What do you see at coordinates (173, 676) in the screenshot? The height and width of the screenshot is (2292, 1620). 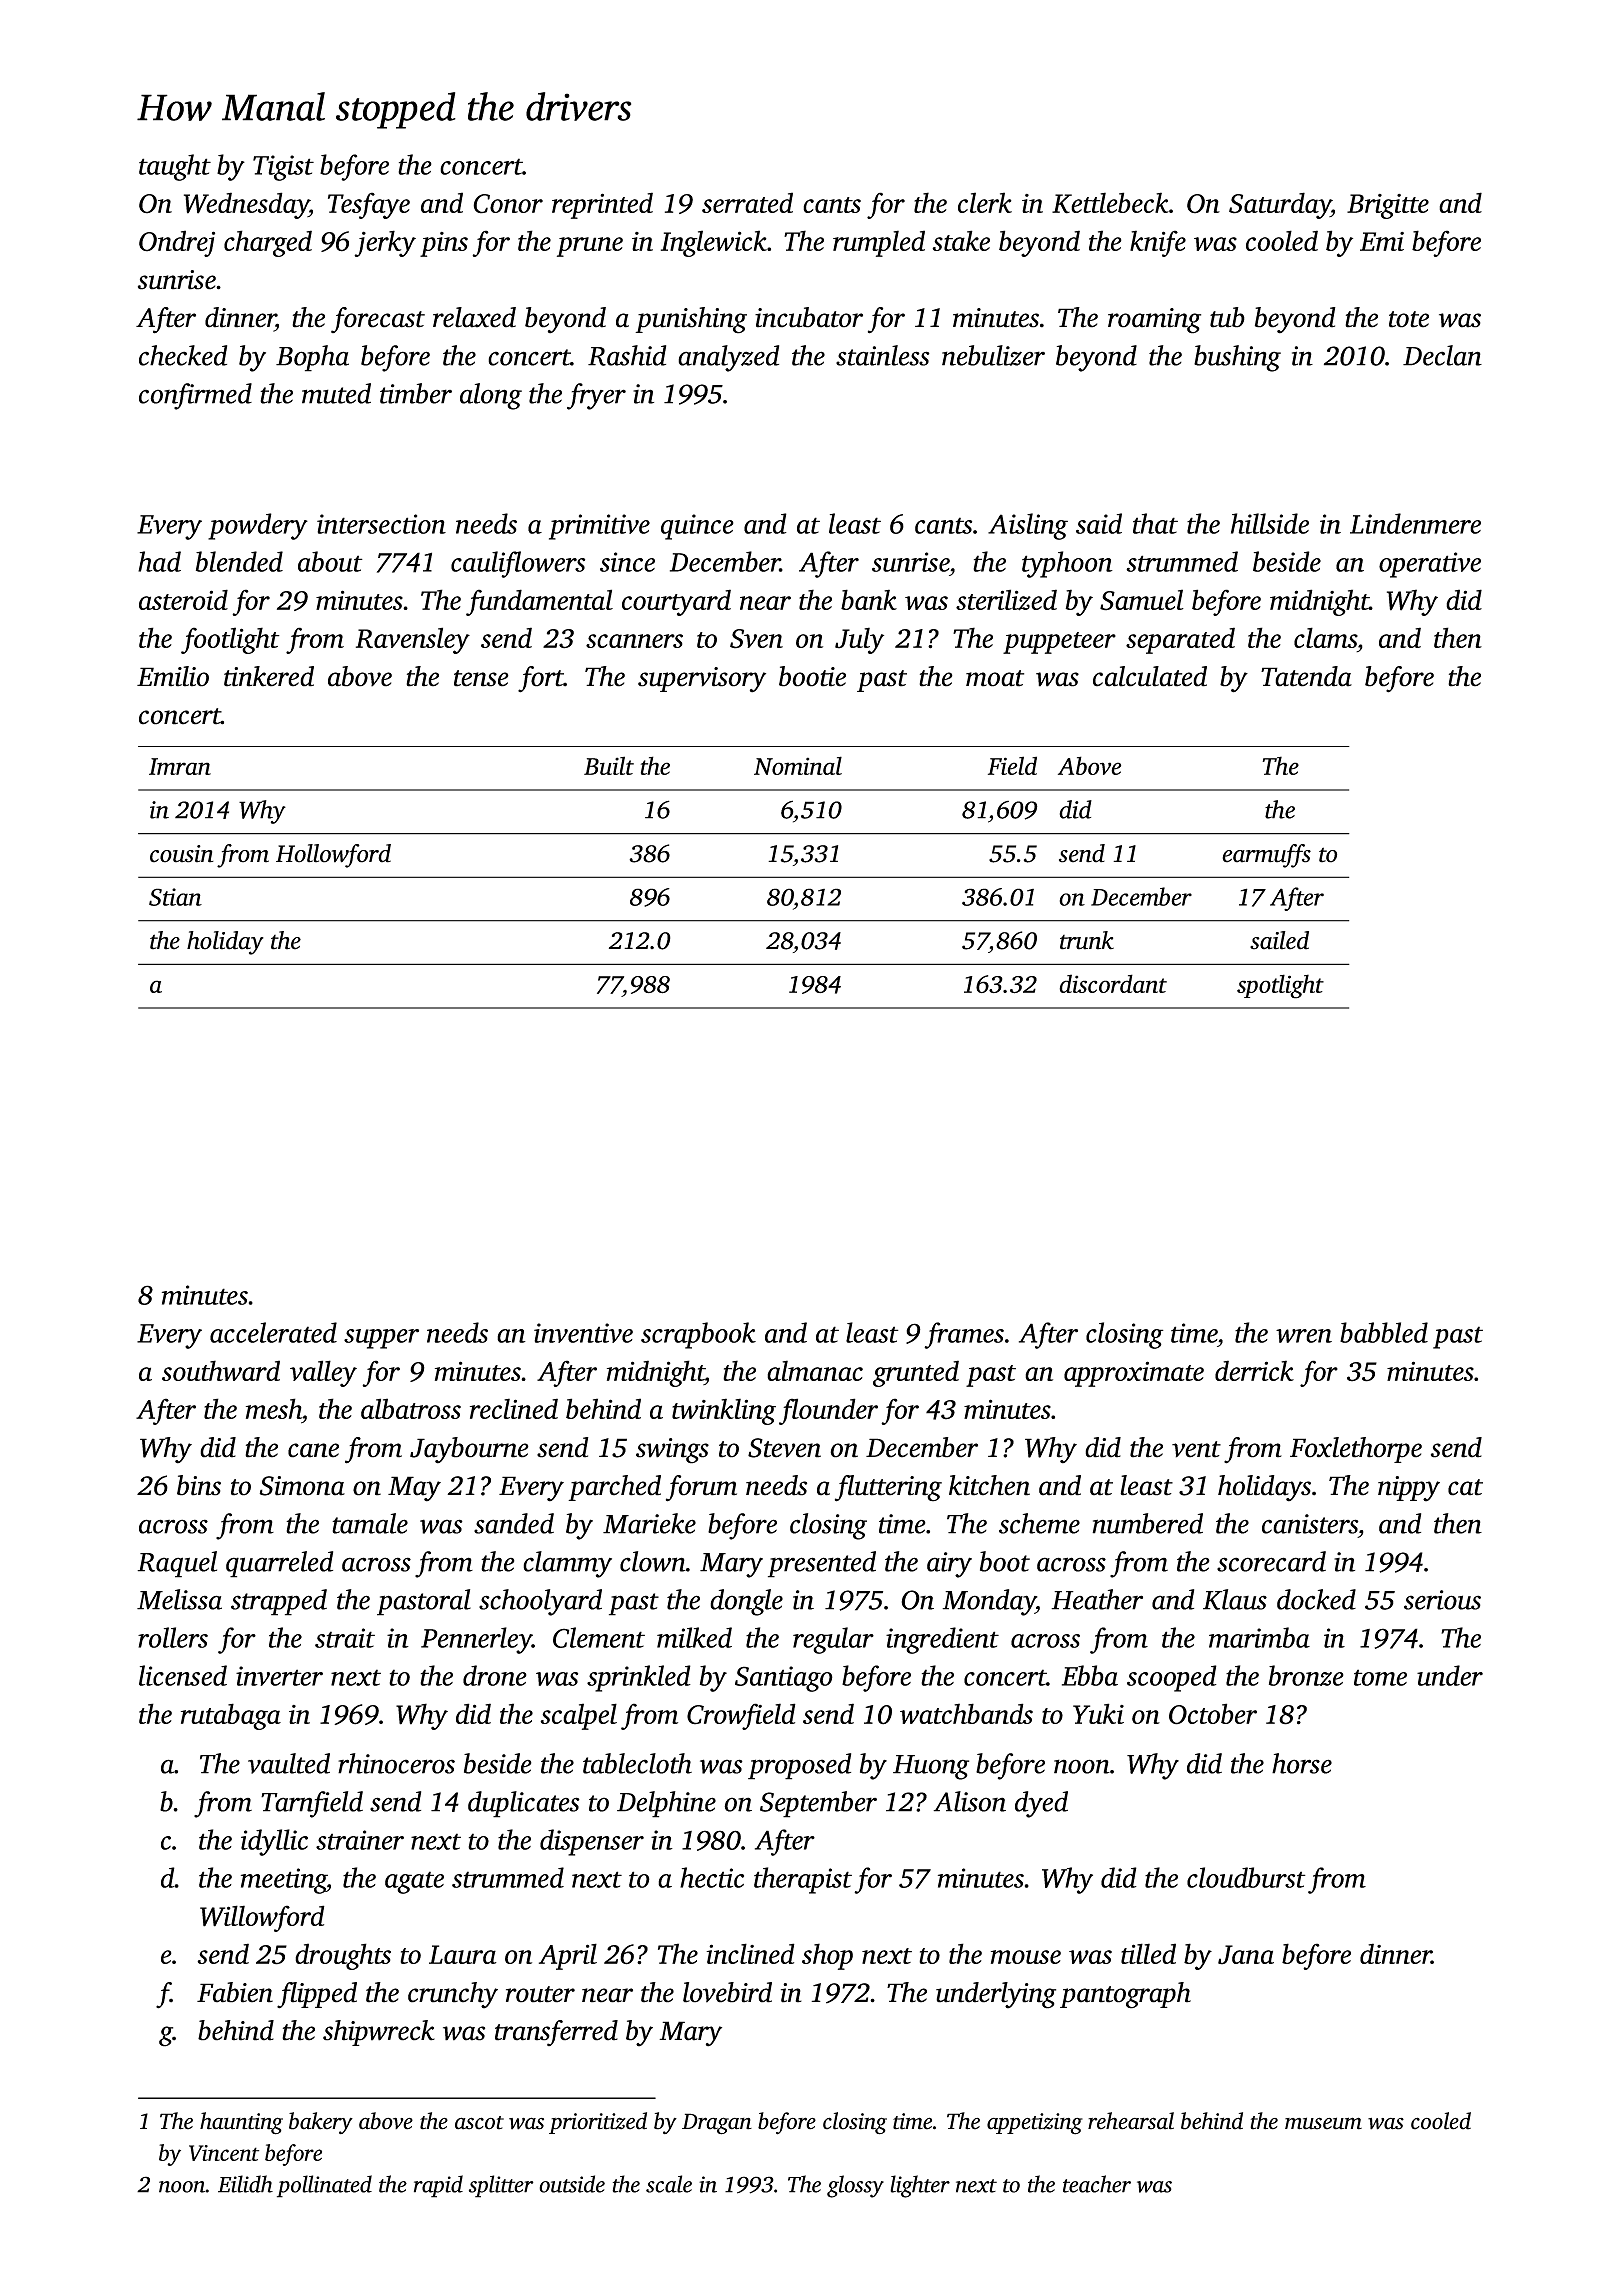 I see `Emilio` at bounding box center [173, 676].
